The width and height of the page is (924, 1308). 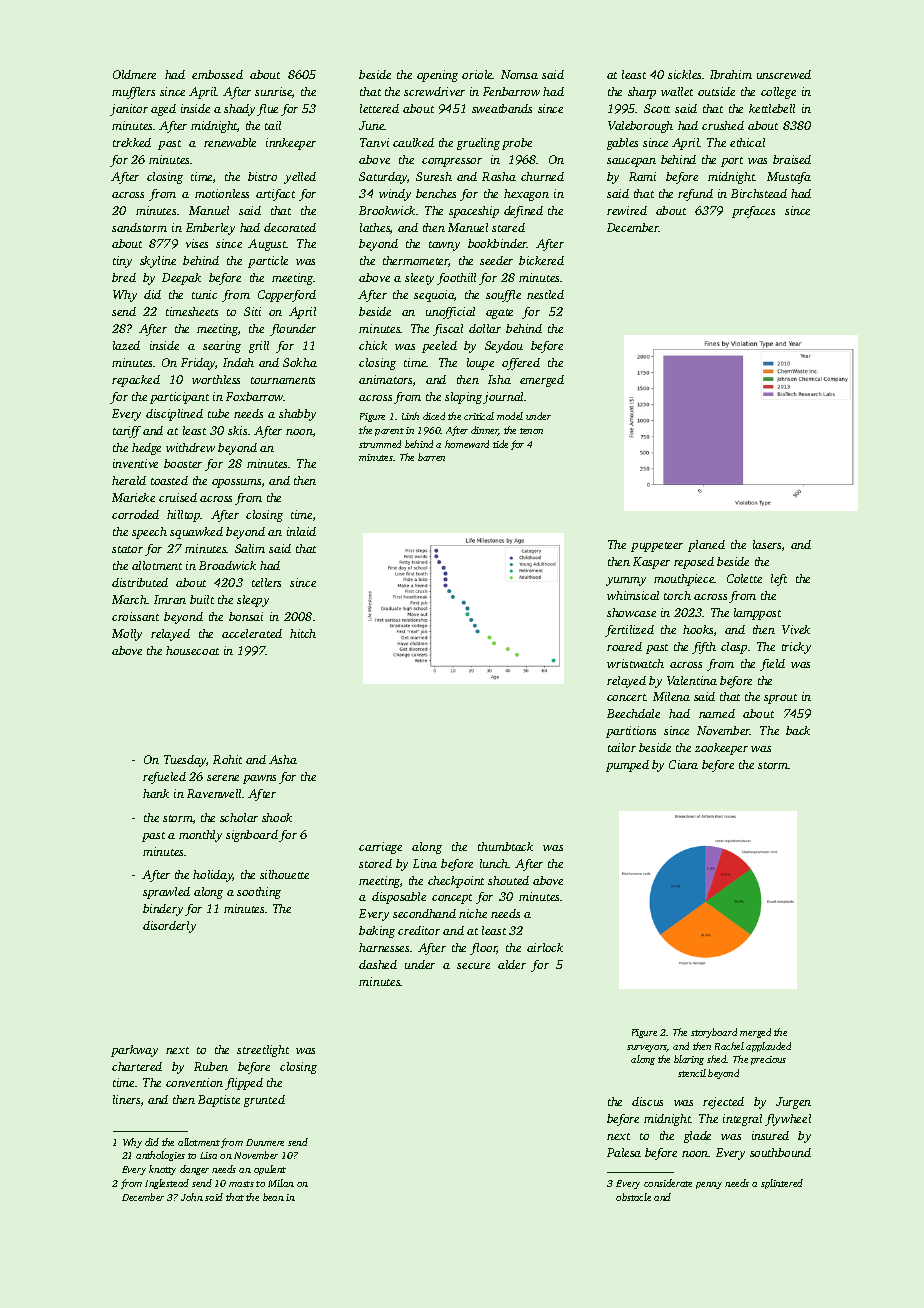 I want to click on tiny, so click(x=122, y=262).
